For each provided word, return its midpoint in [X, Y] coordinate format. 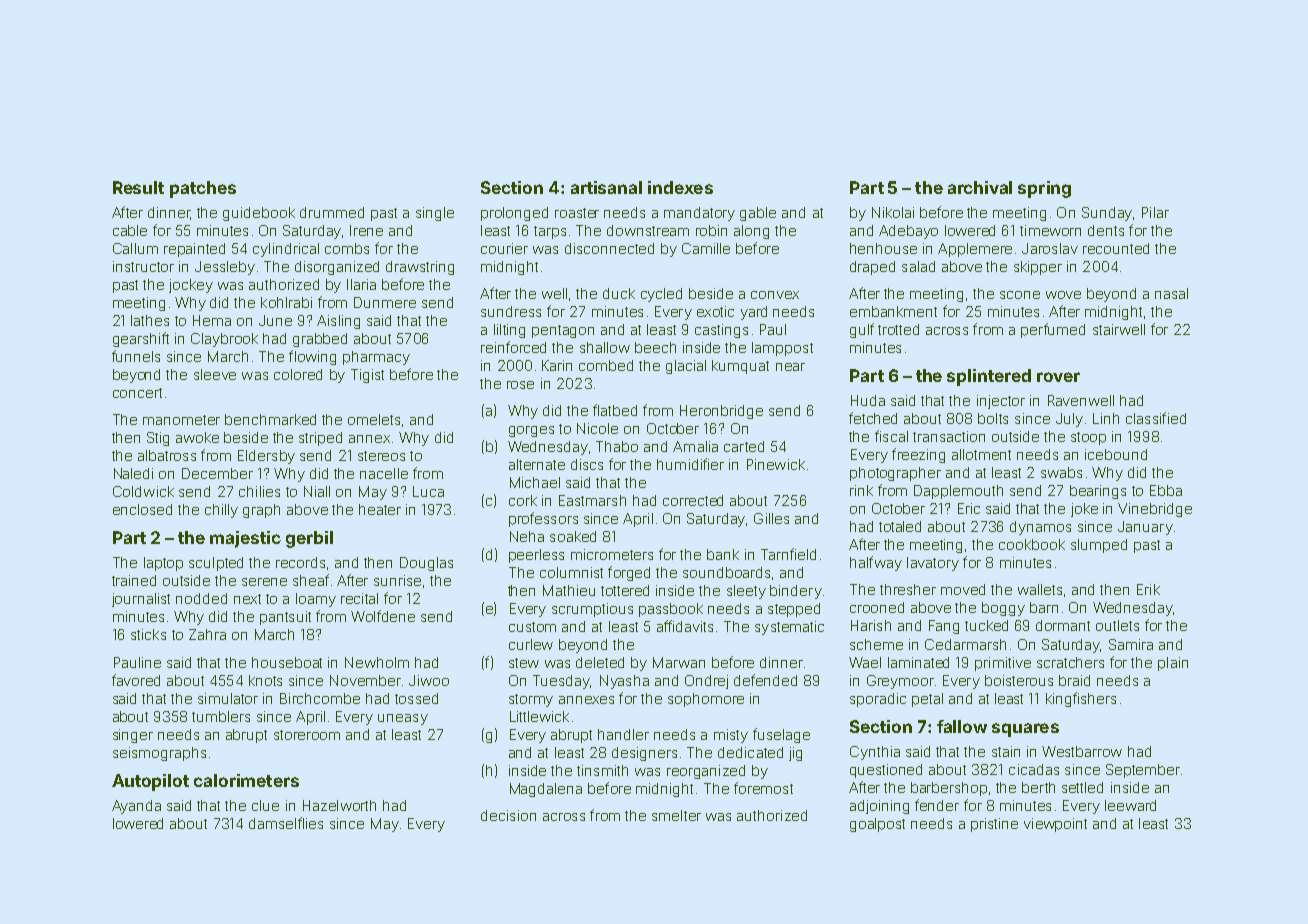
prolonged [514, 214]
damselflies [286, 823]
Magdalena [546, 790]
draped [872, 268]
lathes [150, 320]
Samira [1131, 644]
